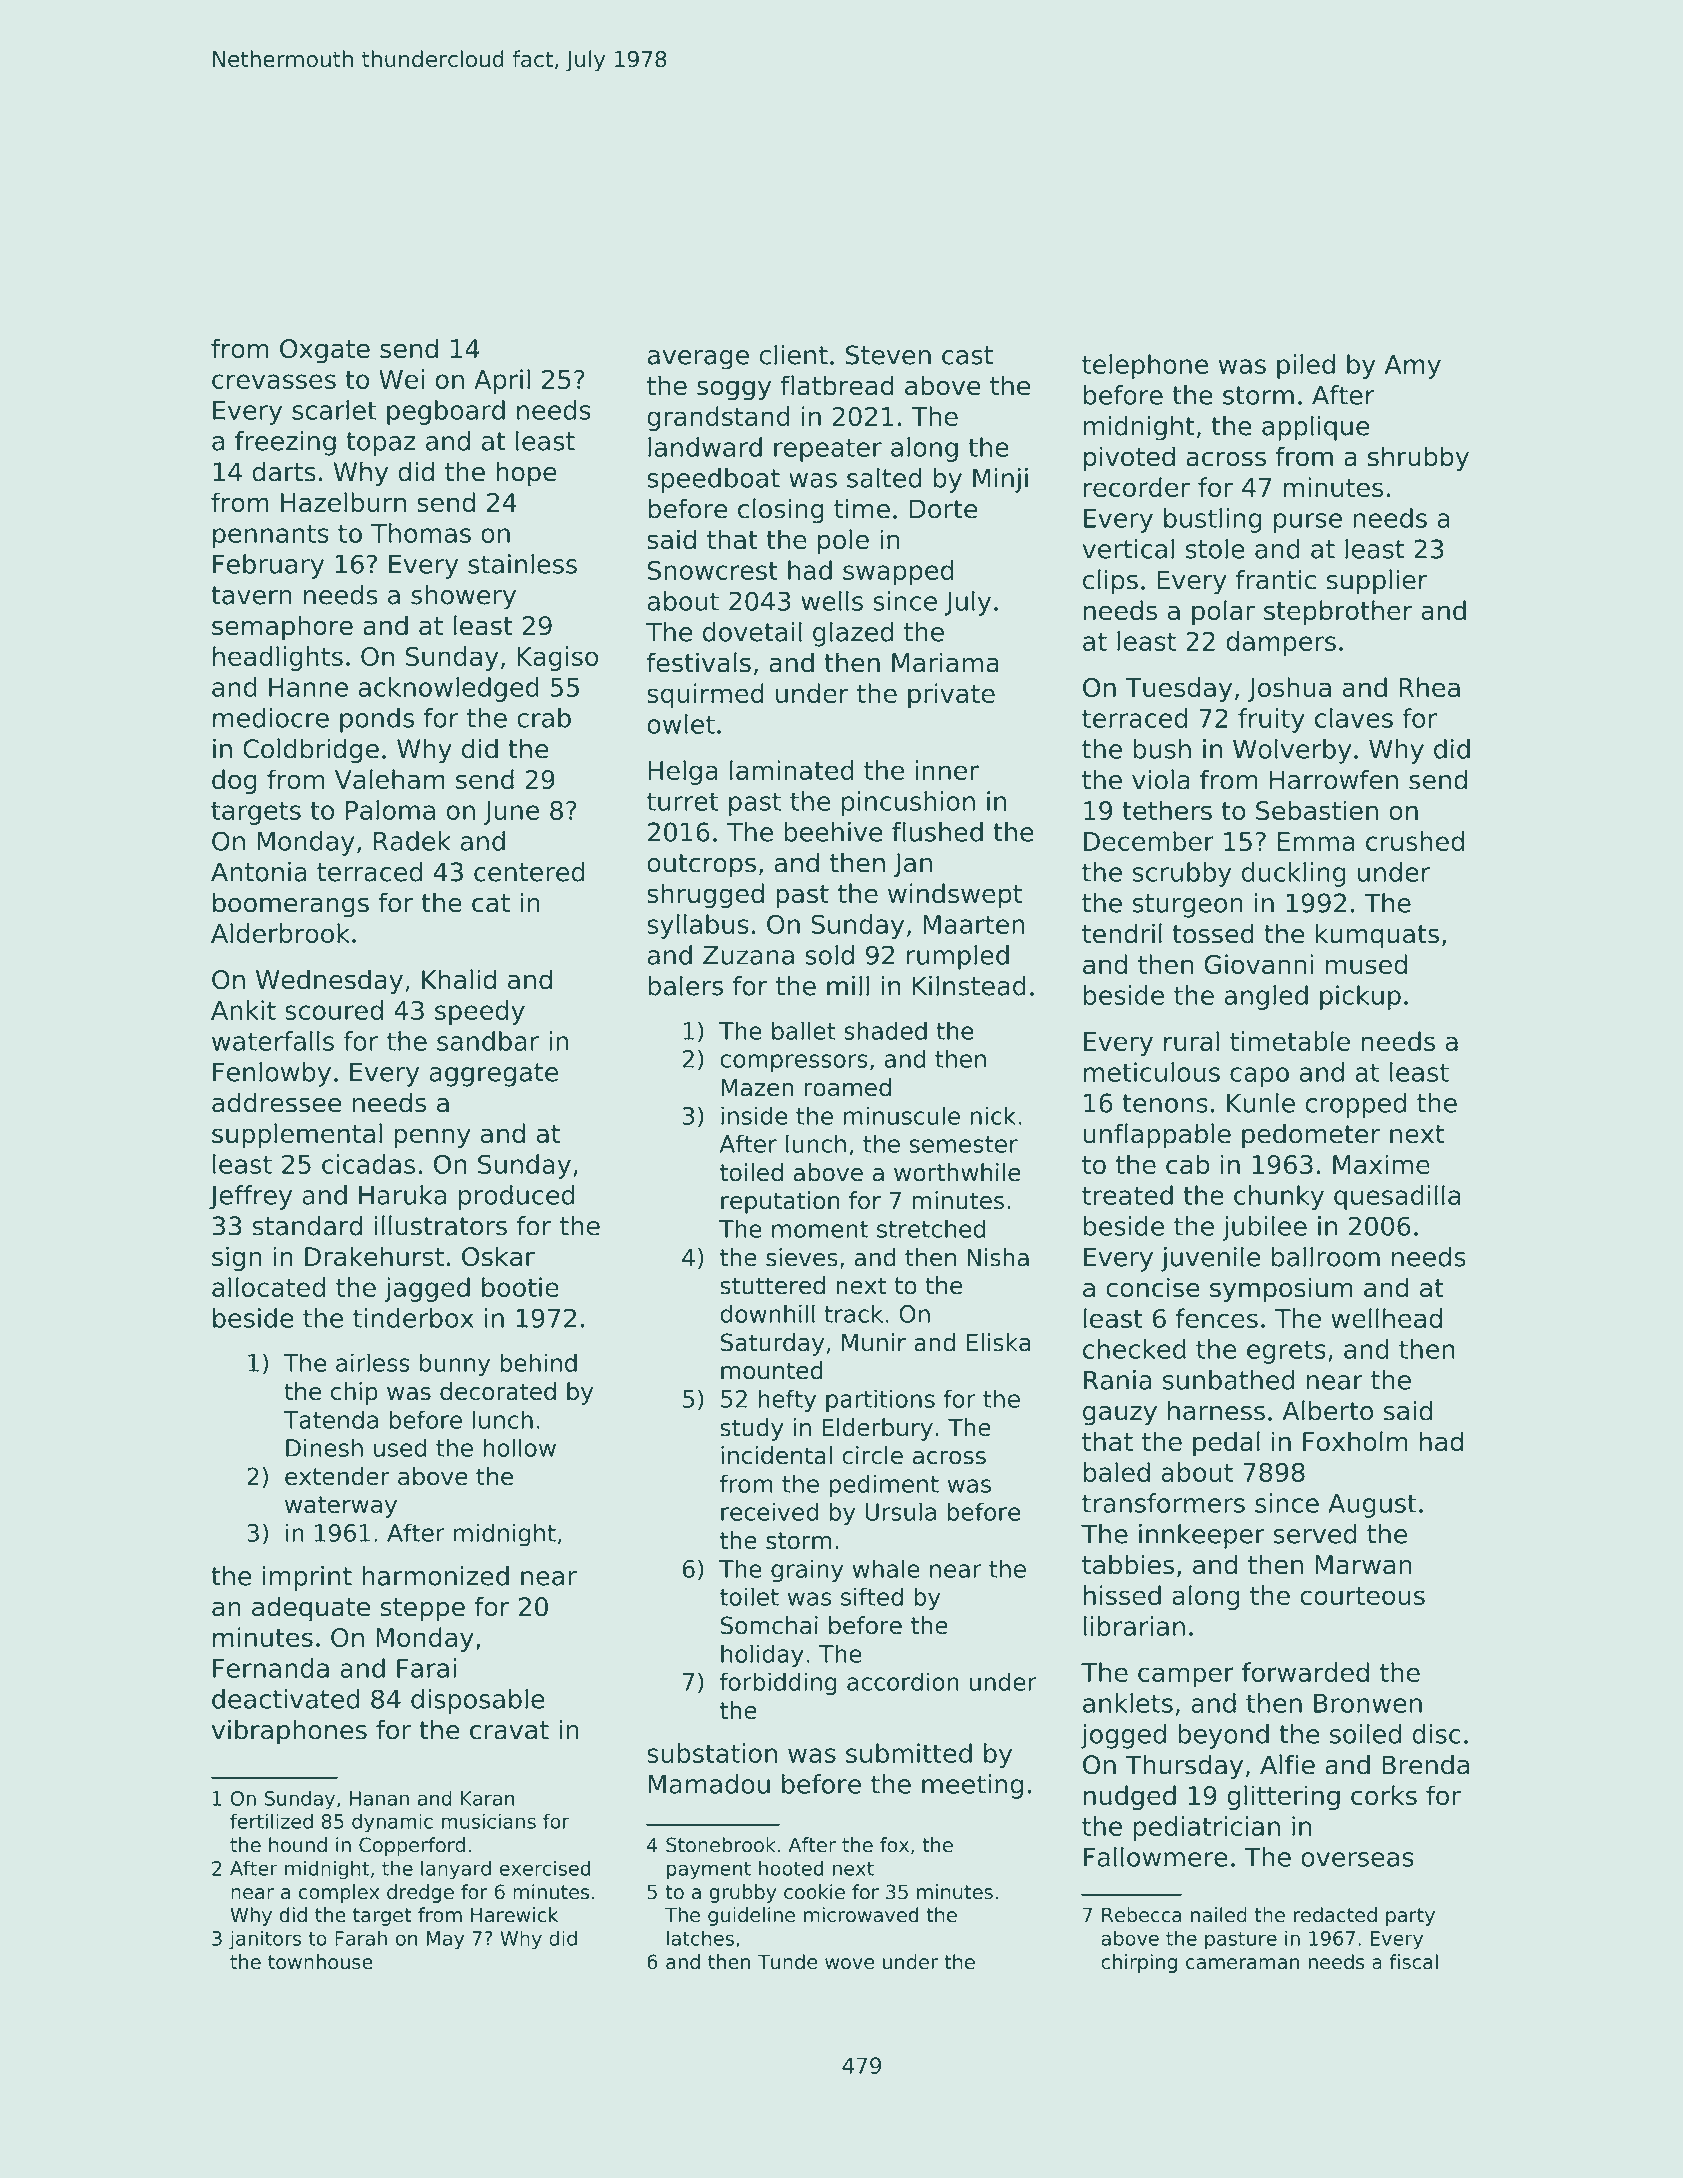 The height and width of the screenshot is (2178, 1683). What do you see at coordinates (339, 1893) in the screenshot?
I see `complex` at bounding box center [339, 1893].
